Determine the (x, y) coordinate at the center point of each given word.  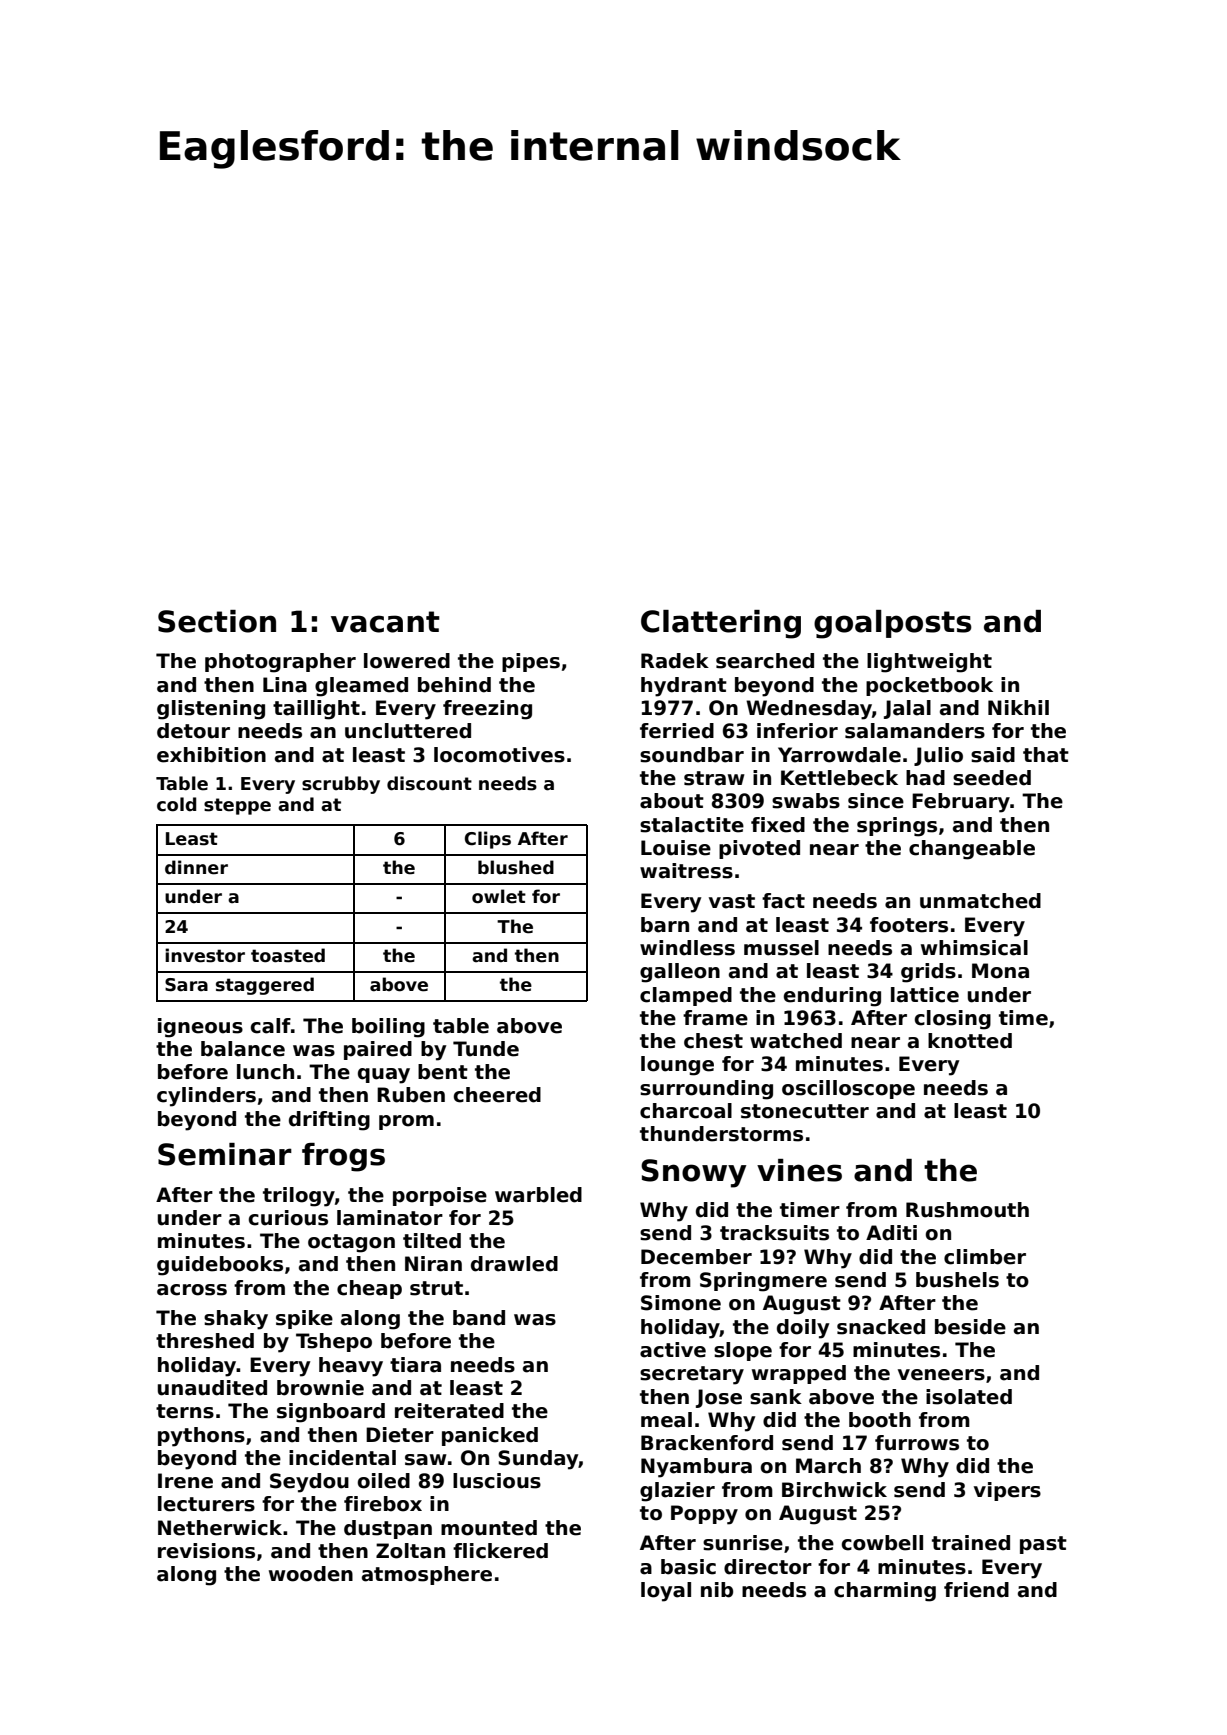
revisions (206, 1551)
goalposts (893, 624)
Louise (676, 848)
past (1043, 1545)
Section (217, 621)
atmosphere (427, 1575)
